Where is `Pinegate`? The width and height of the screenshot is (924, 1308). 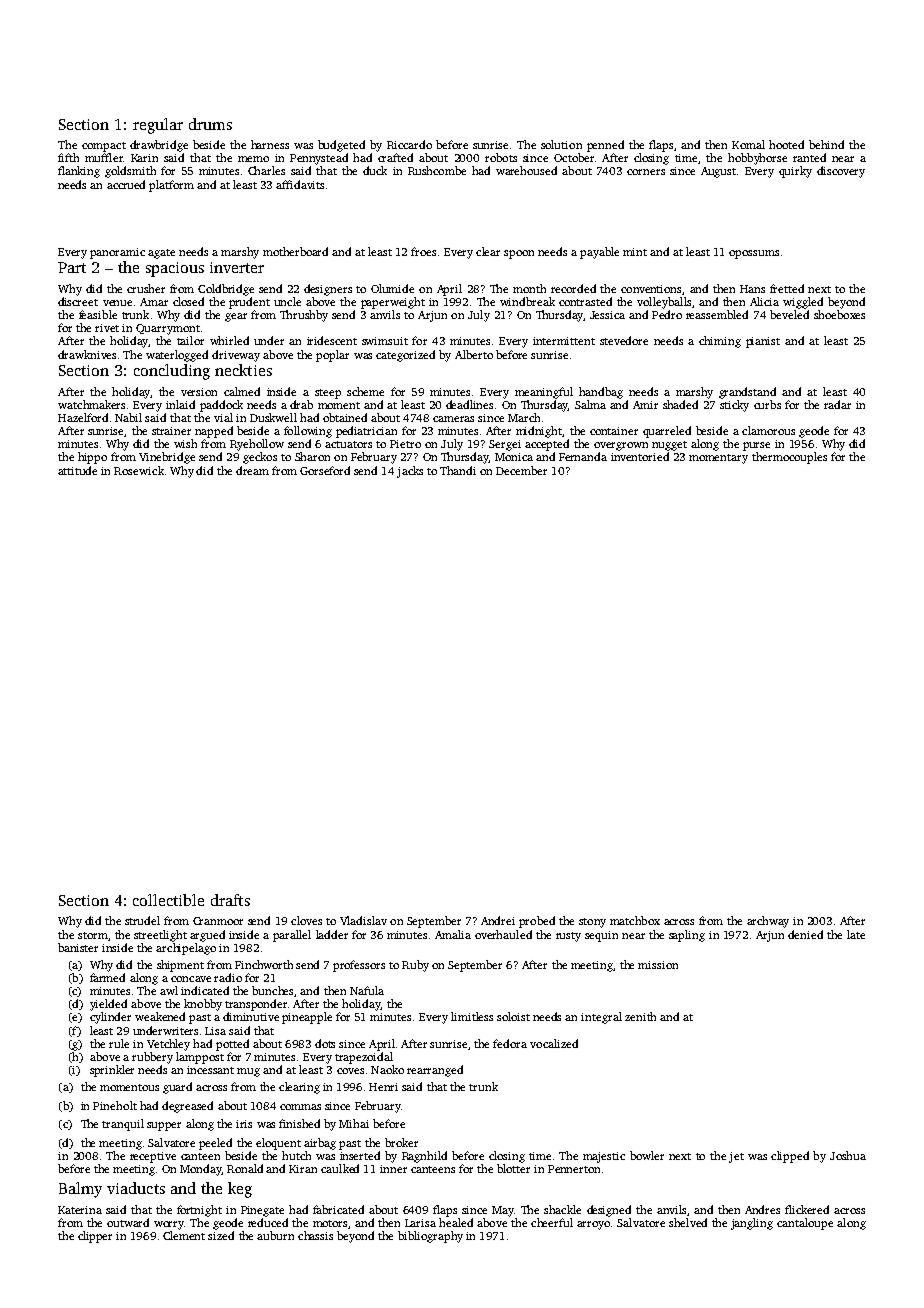
Pinegate is located at coordinates (262, 1211).
